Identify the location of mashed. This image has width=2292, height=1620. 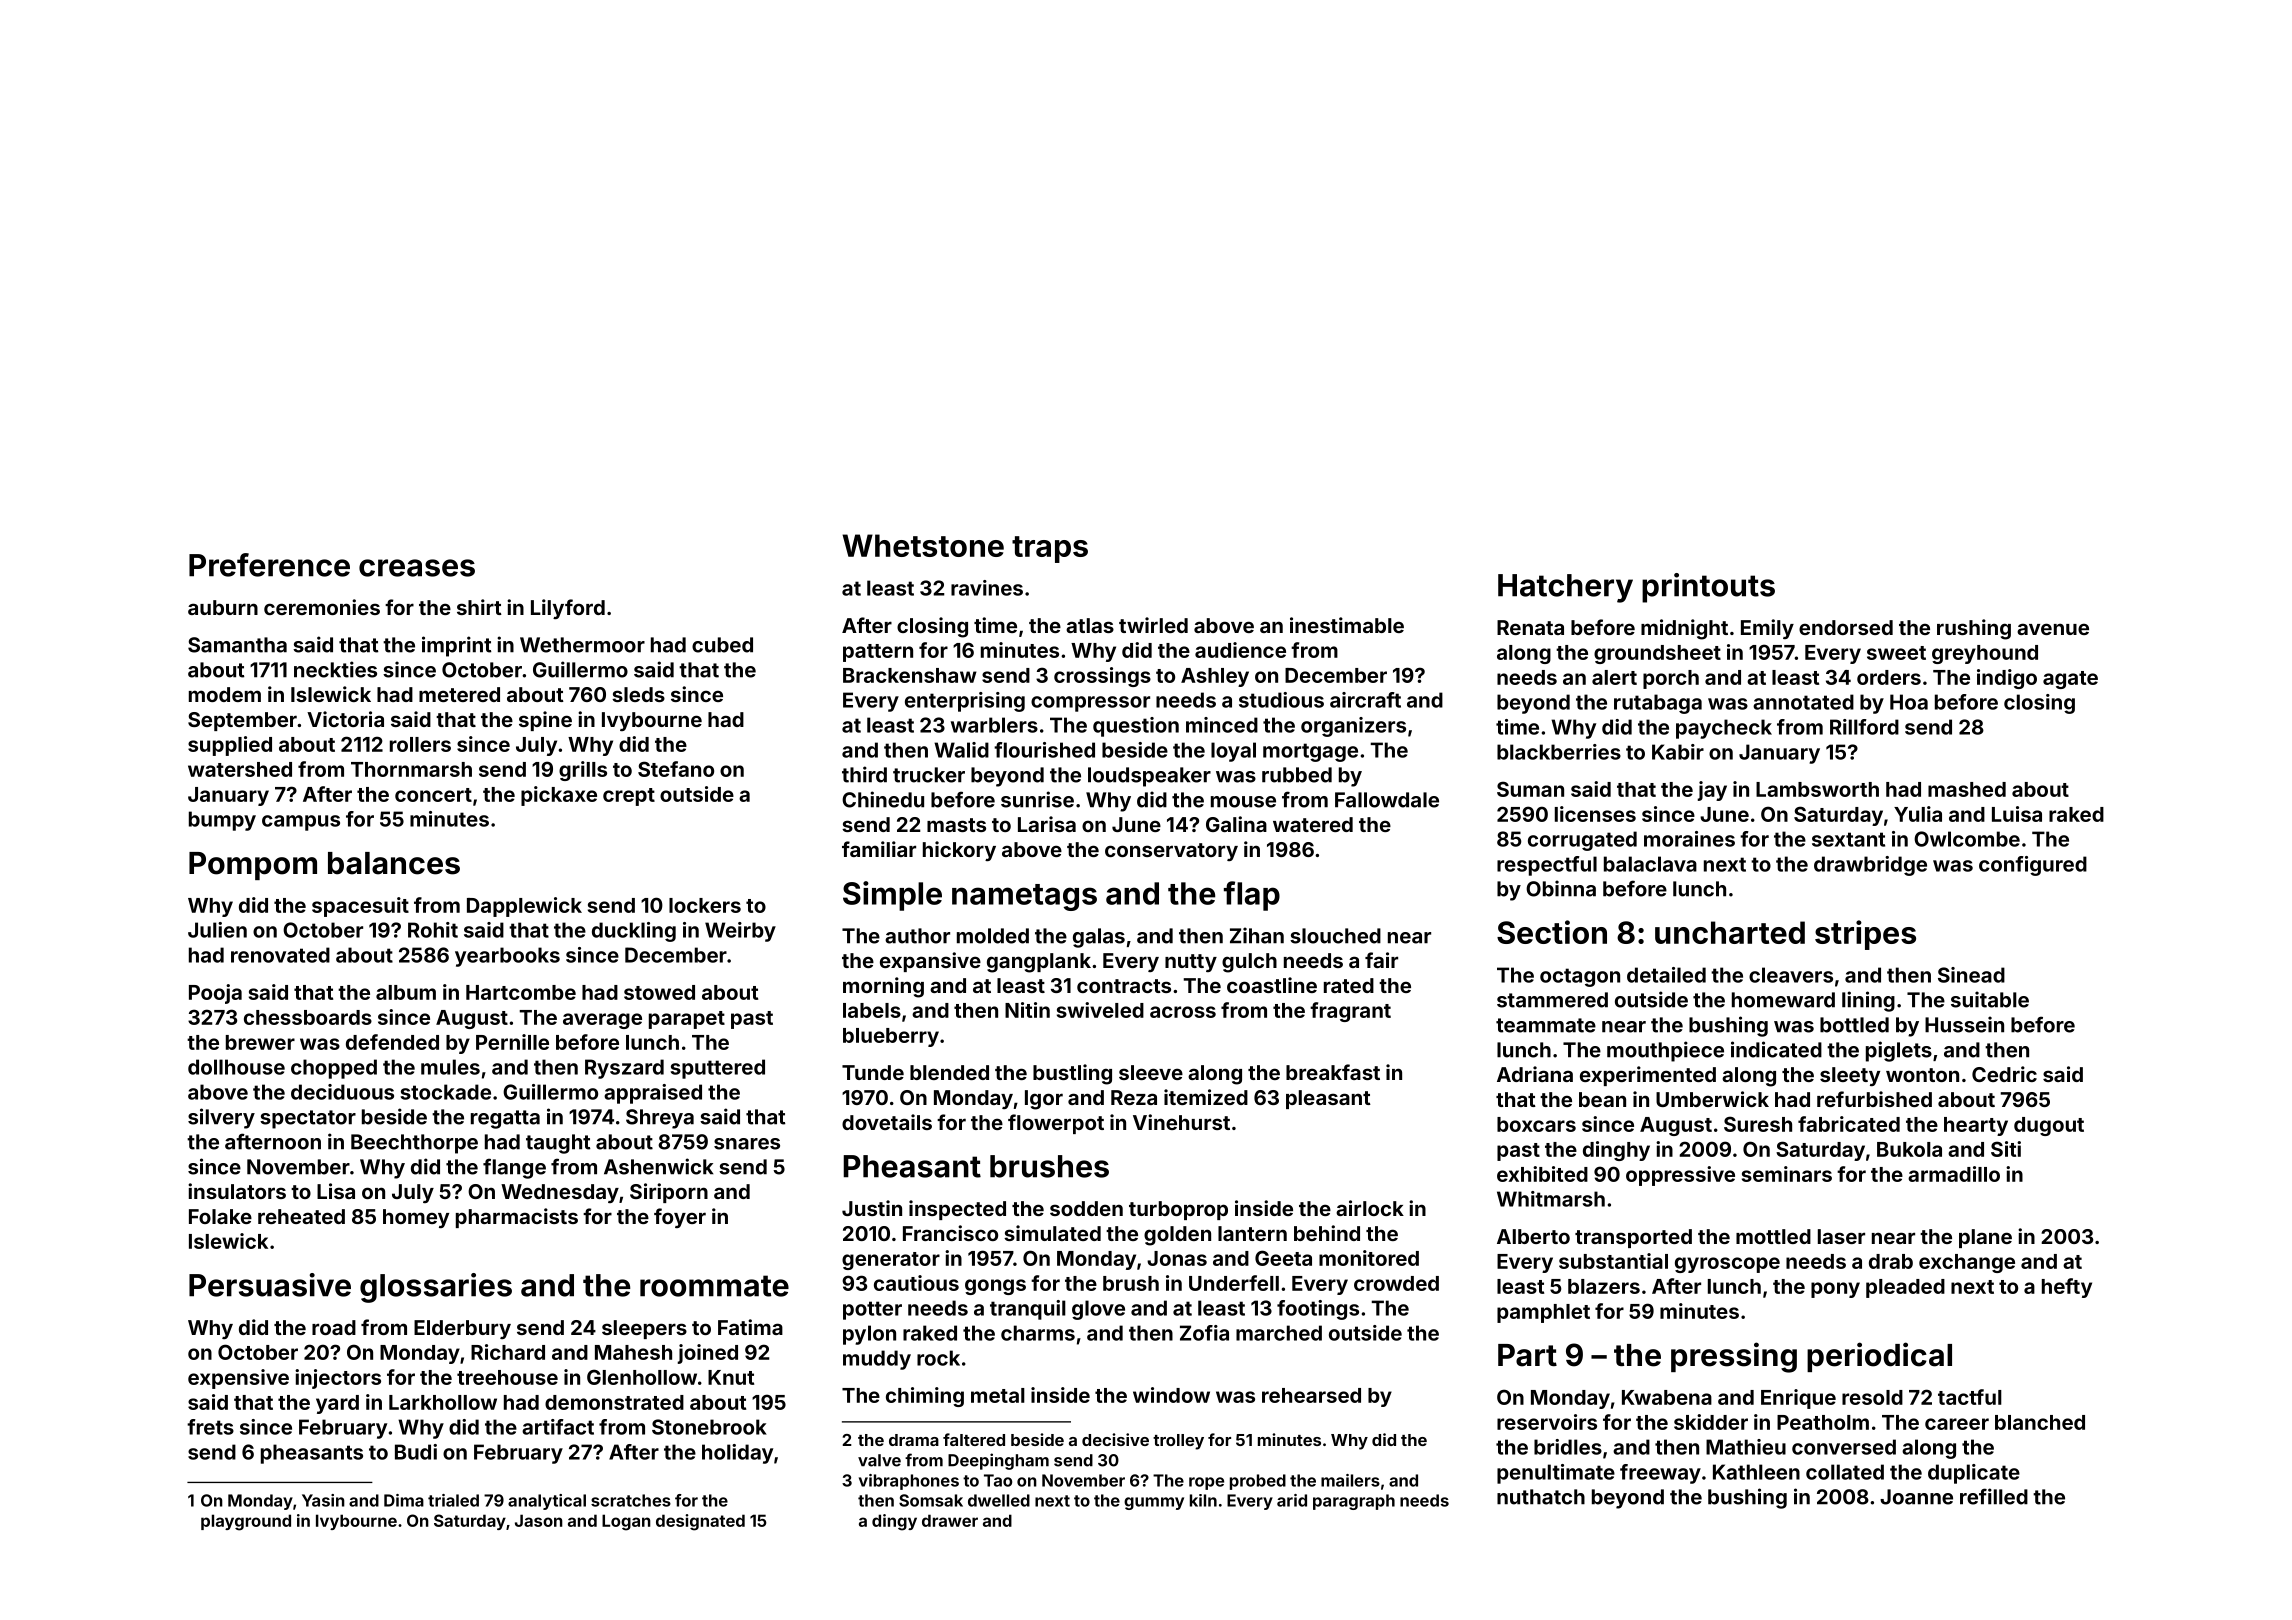
(1967, 789).
